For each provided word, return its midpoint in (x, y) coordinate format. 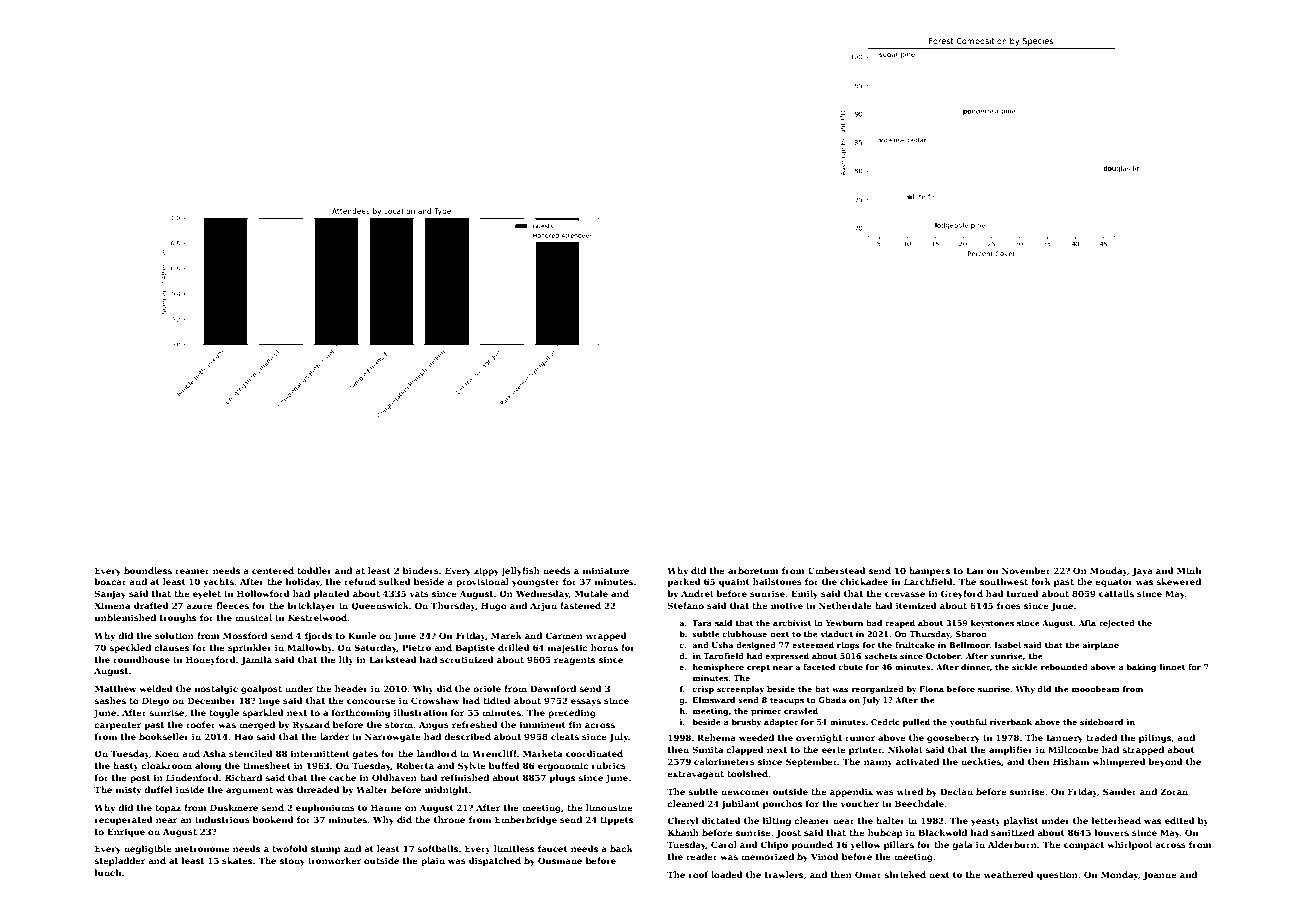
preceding (572, 713)
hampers (929, 571)
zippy (486, 571)
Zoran (1174, 791)
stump (326, 850)
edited (1180, 820)
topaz (168, 809)
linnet (1172, 667)
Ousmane (560, 860)
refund (360, 581)
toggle (224, 713)
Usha (722, 645)
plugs (562, 778)
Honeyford (211, 660)
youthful (968, 723)
